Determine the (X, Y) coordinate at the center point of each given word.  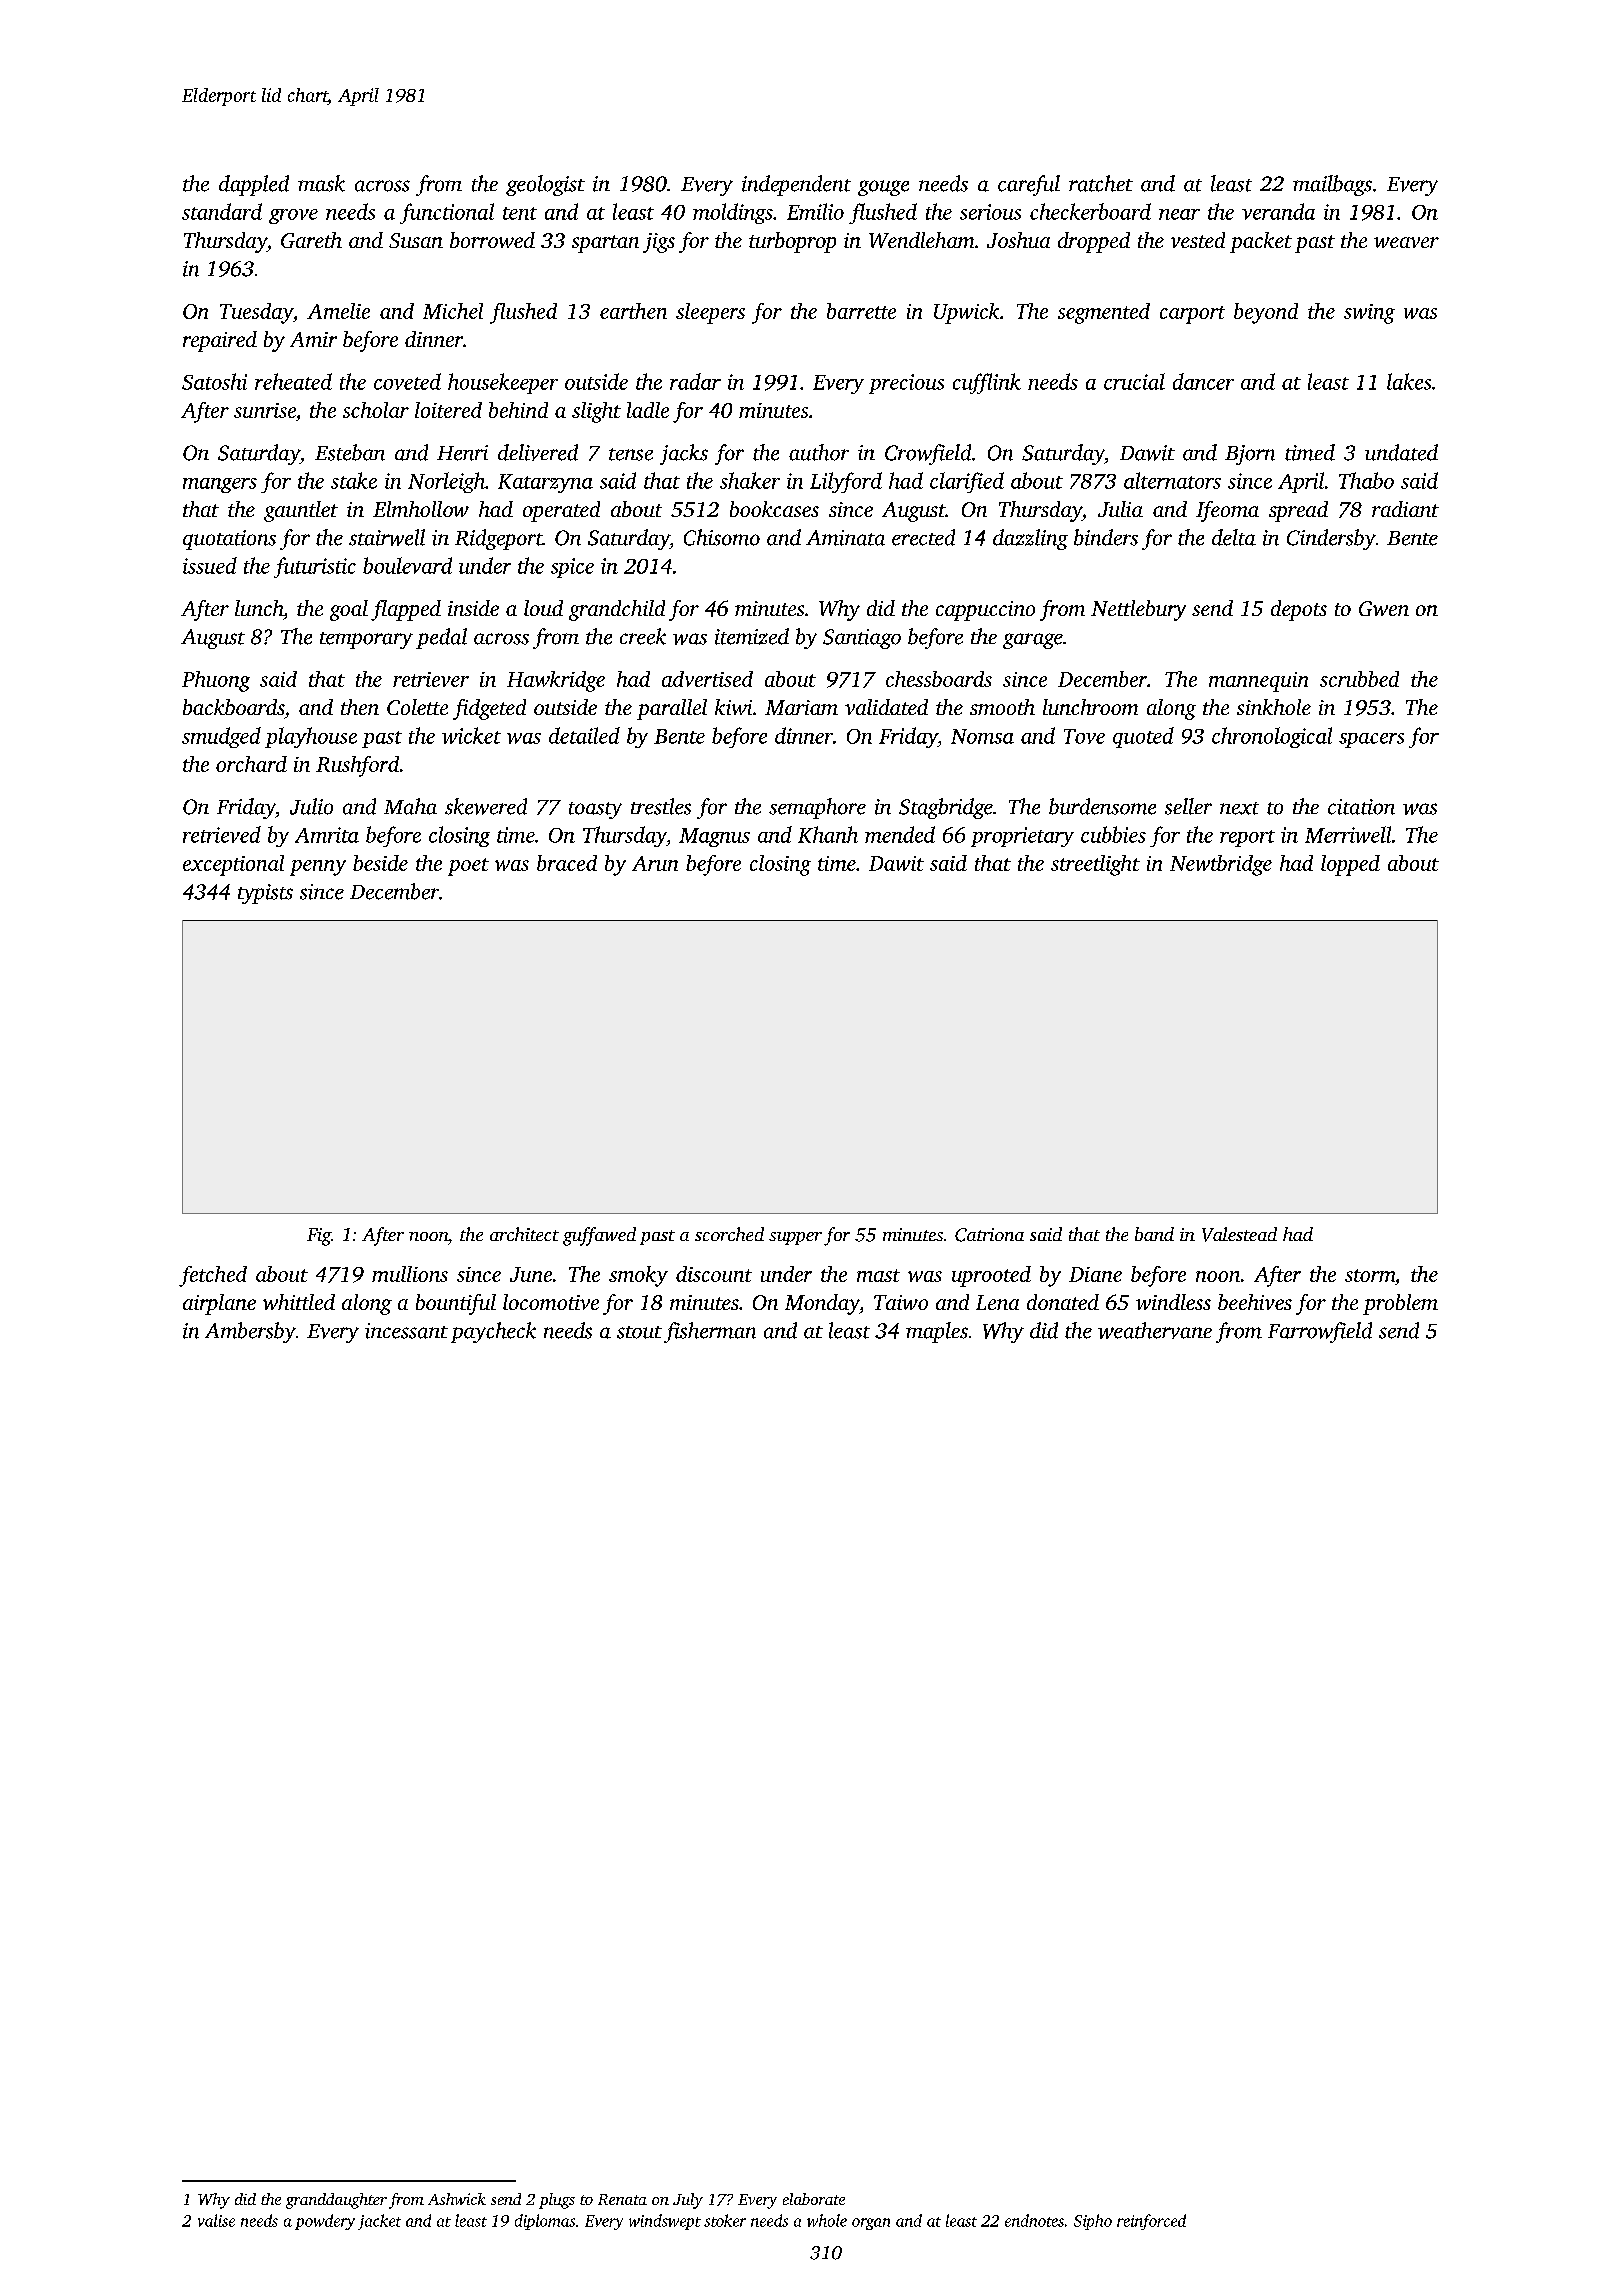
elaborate (814, 2199)
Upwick (966, 313)
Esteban (350, 452)
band (1154, 1234)
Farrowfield (1320, 1332)
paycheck (493, 1332)
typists (265, 894)
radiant (1405, 509)
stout (639, 1332)
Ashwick (457, 2199)
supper (795, 1238)
